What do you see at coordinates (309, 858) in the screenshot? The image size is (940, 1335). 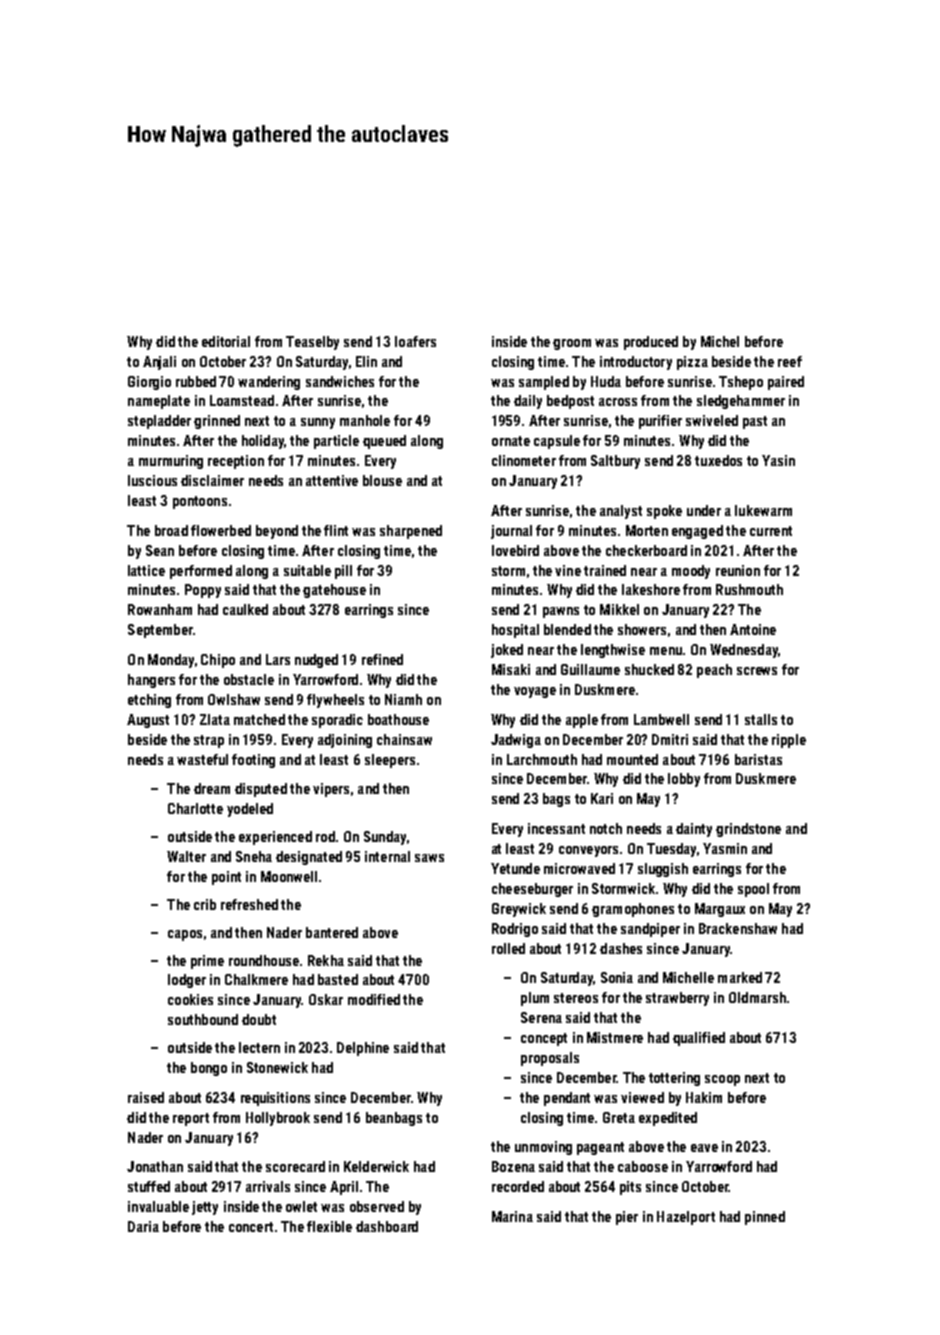 I see `designated` at bounding box center [309, 858].
